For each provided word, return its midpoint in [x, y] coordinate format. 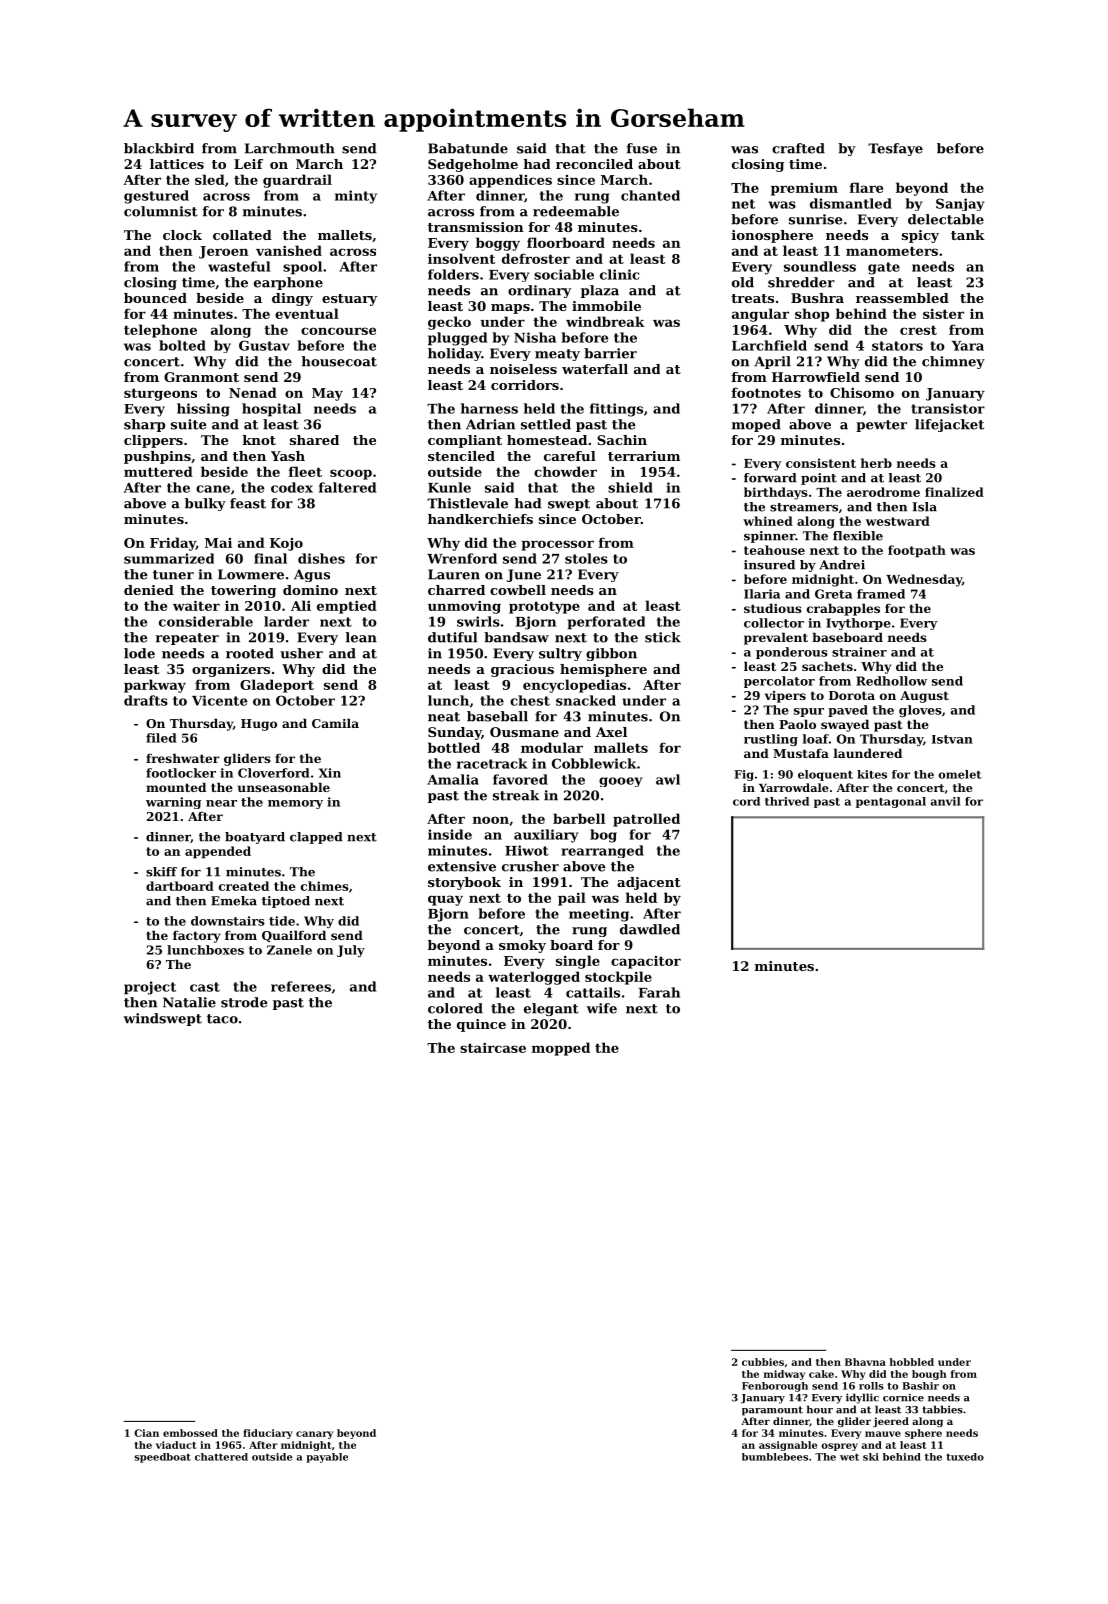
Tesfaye [895, 149]
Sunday [454, 733]
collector [774, 623]
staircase [493, 1047]
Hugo [259, 725]
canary [314, 1435]
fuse [642, 148]
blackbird [159, 148]
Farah [659, 992]
